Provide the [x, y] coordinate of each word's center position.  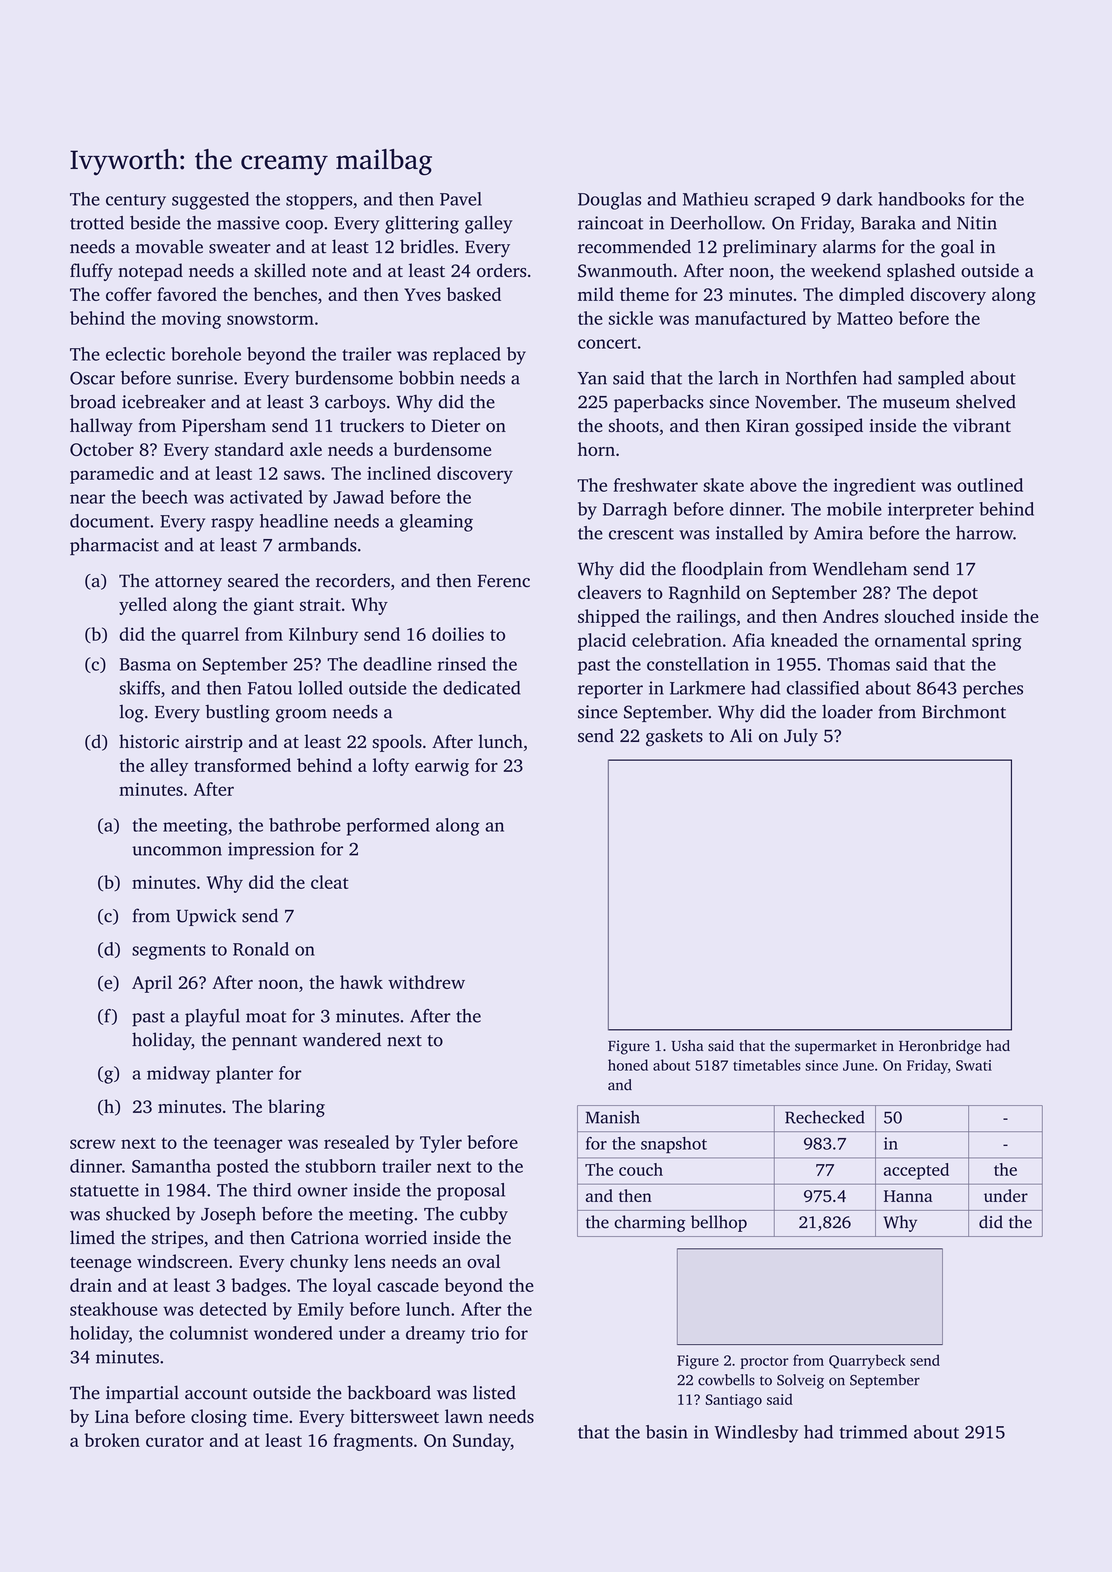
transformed [242, 765]
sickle [631, 318]
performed [388, 827]
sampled [931, 380]
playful [212, 1018]
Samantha [171, 1166]
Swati [974, 1065]
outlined [990, 485]
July [801, 737]
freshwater [656, 485]
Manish [613, 1117]
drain [91, 1285]
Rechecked [825, 1117]
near [87, 499]
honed [628, 1065]
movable [169, 246]
